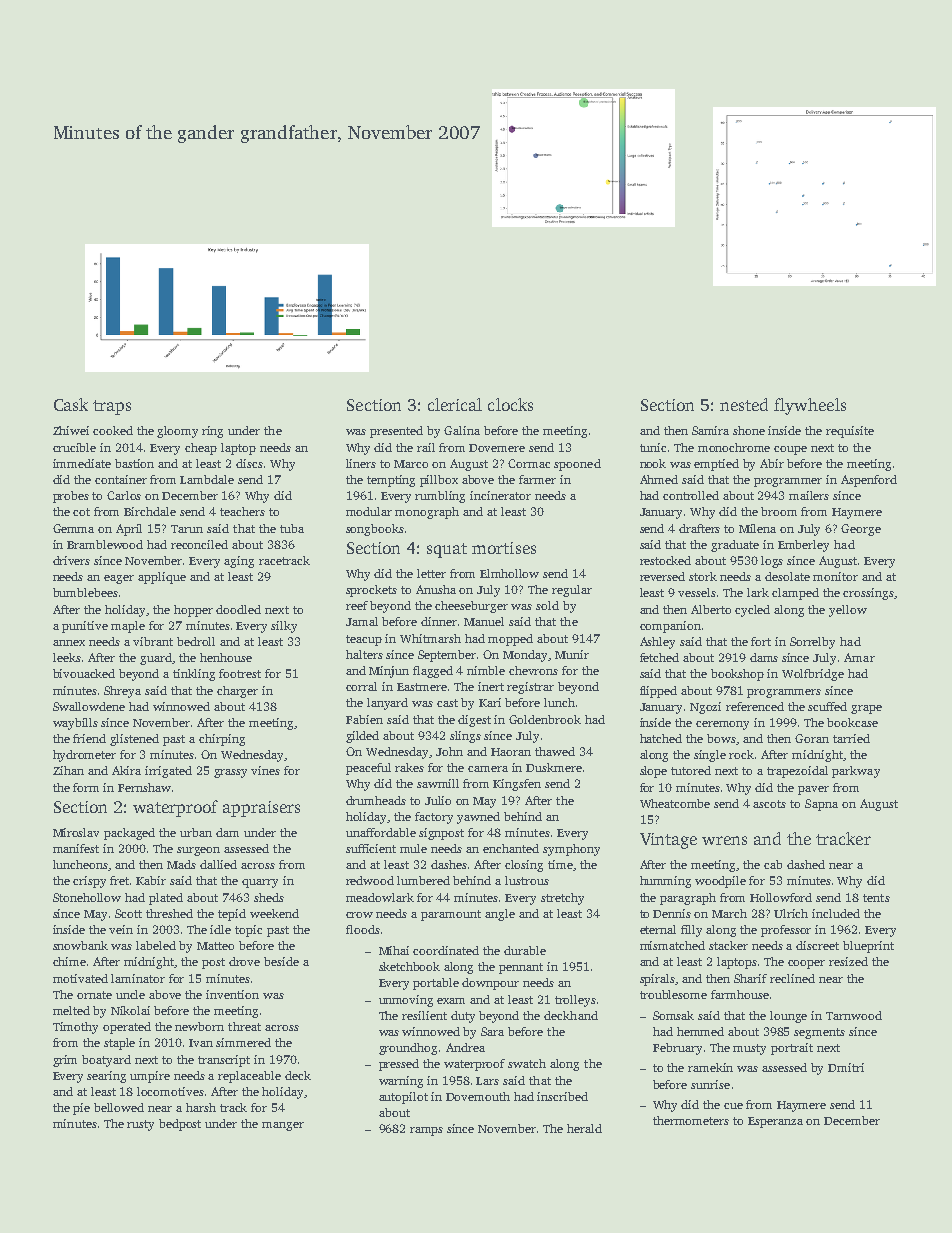 The width and height of the screenshot is (952, 1233). What do you see at coordinates (292, 528) in the screenshot?
I see `tuba` at bounding box center [292, 528].
